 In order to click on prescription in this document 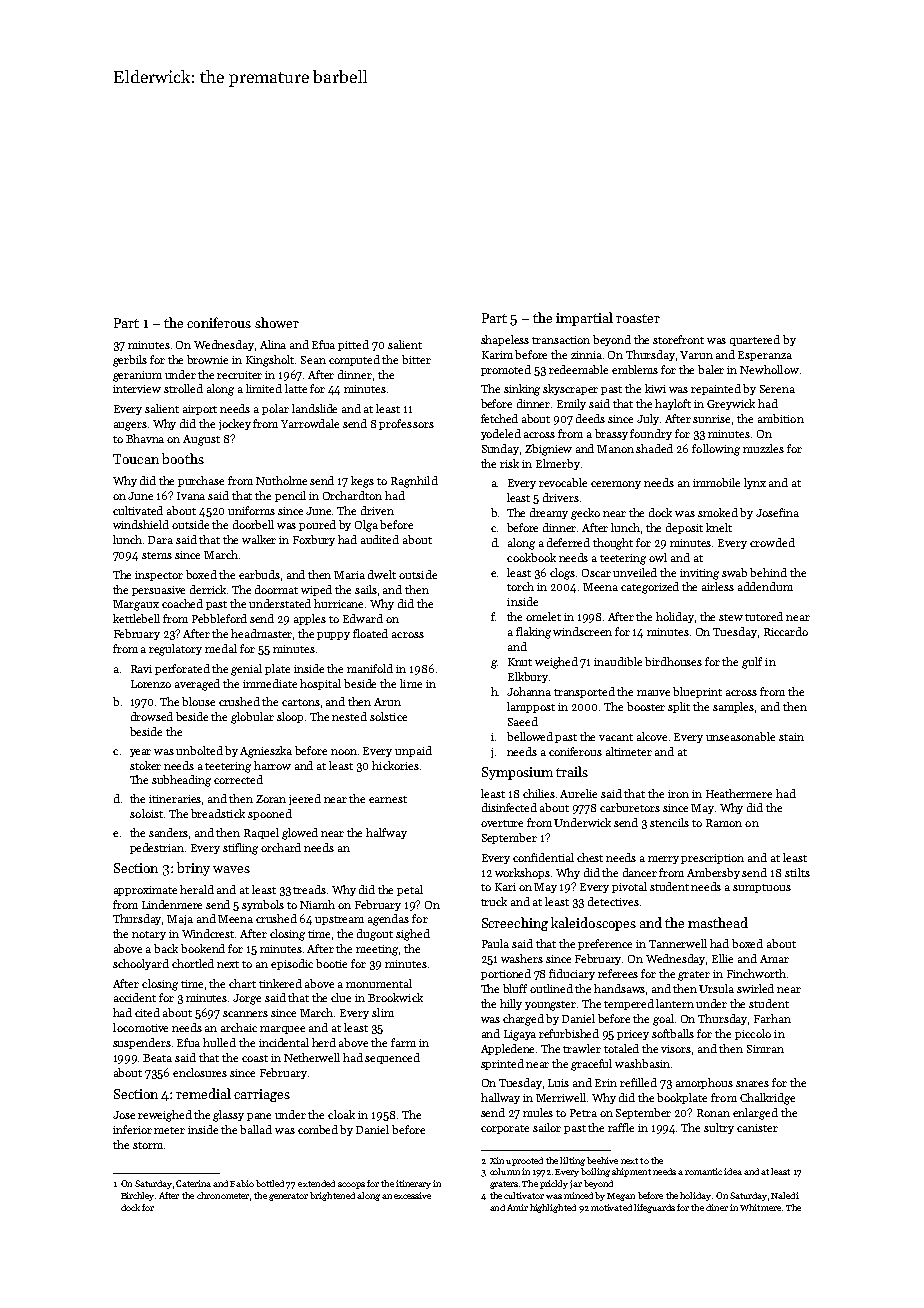, I will do `click(712, 859)`.
